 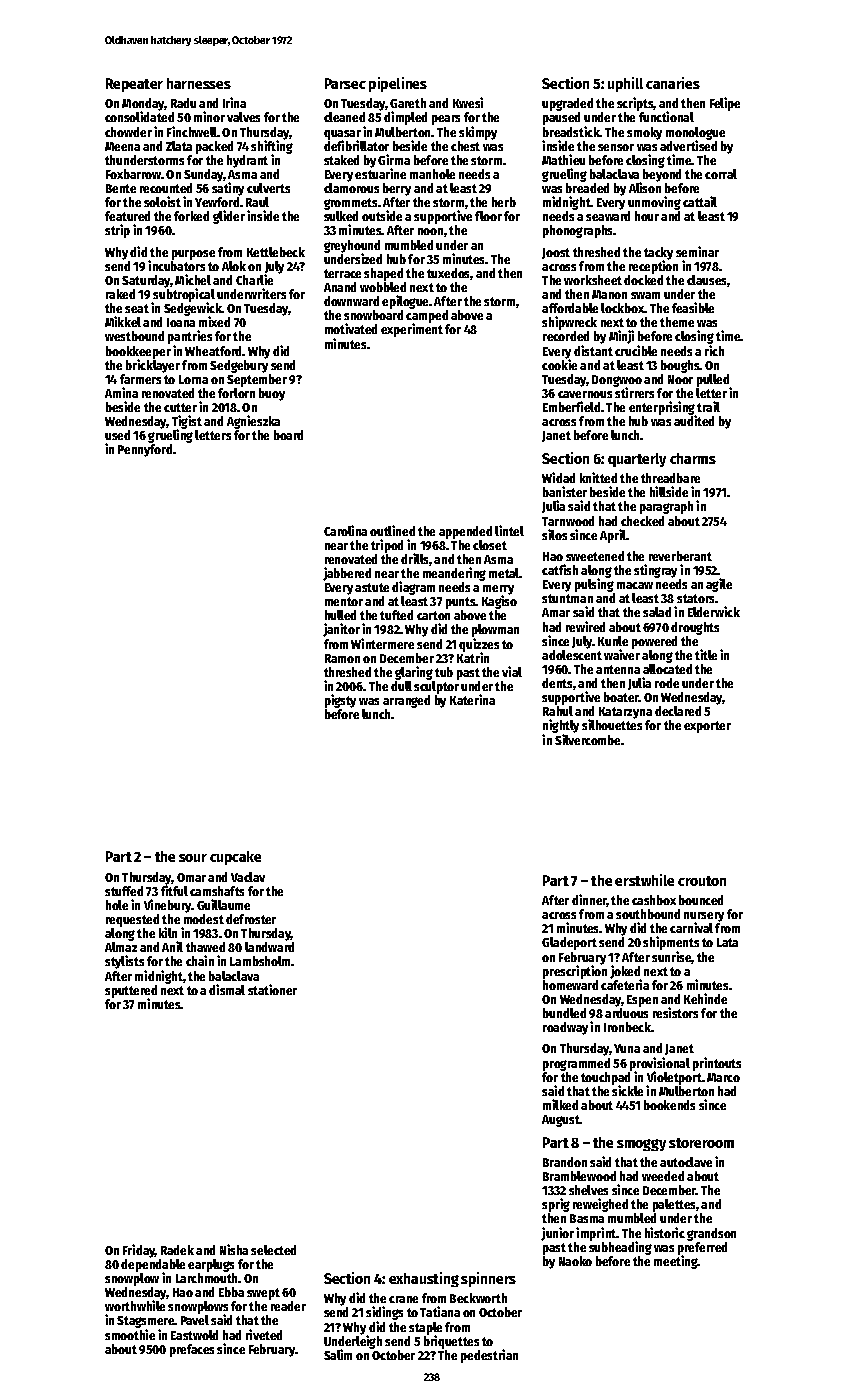 What do you see at coordinates (338, 1354) in the screenshot?
I see `Salim` at bounding box center [338, 1354].
